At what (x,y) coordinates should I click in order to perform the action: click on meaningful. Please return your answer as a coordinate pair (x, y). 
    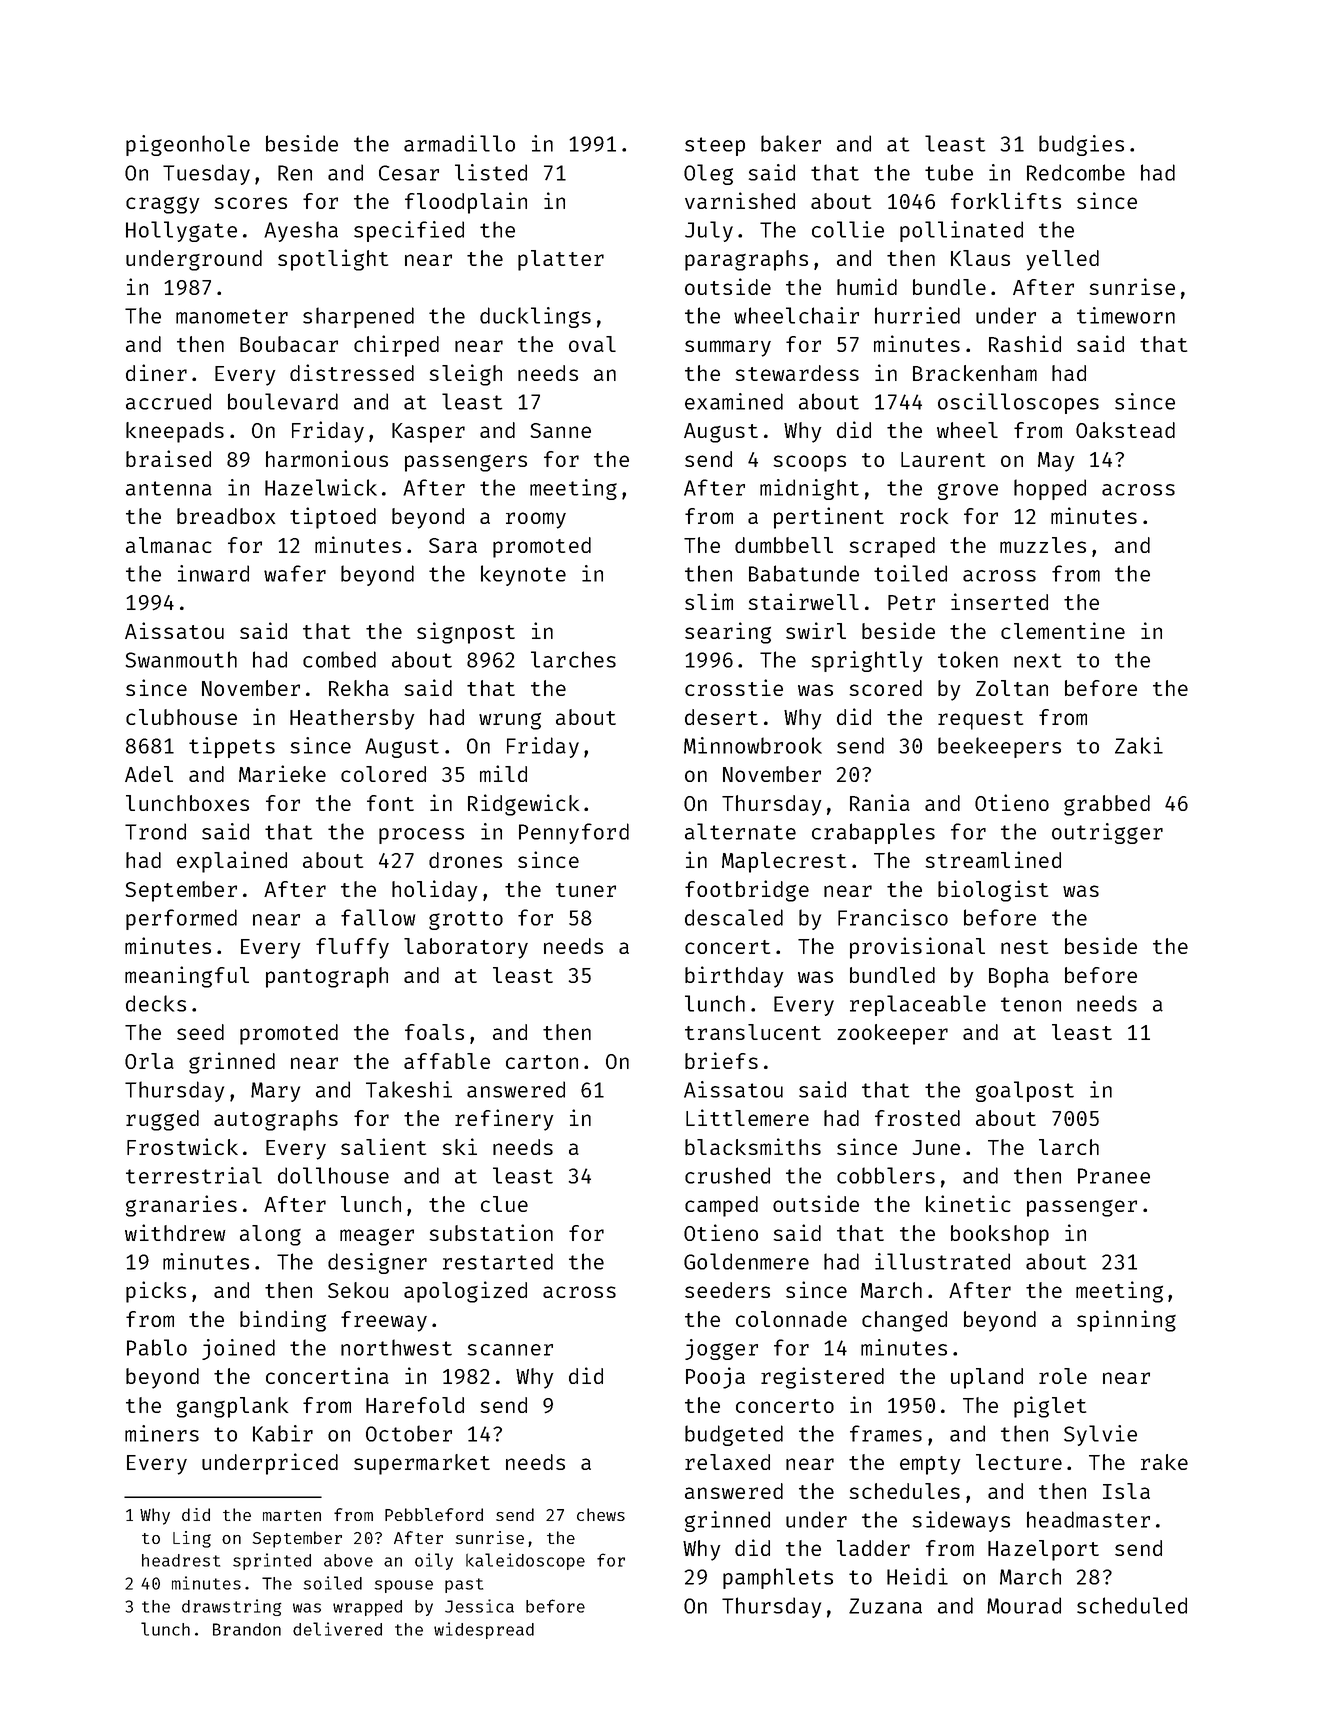
    Looking at the image, I should click on (187, 977).
